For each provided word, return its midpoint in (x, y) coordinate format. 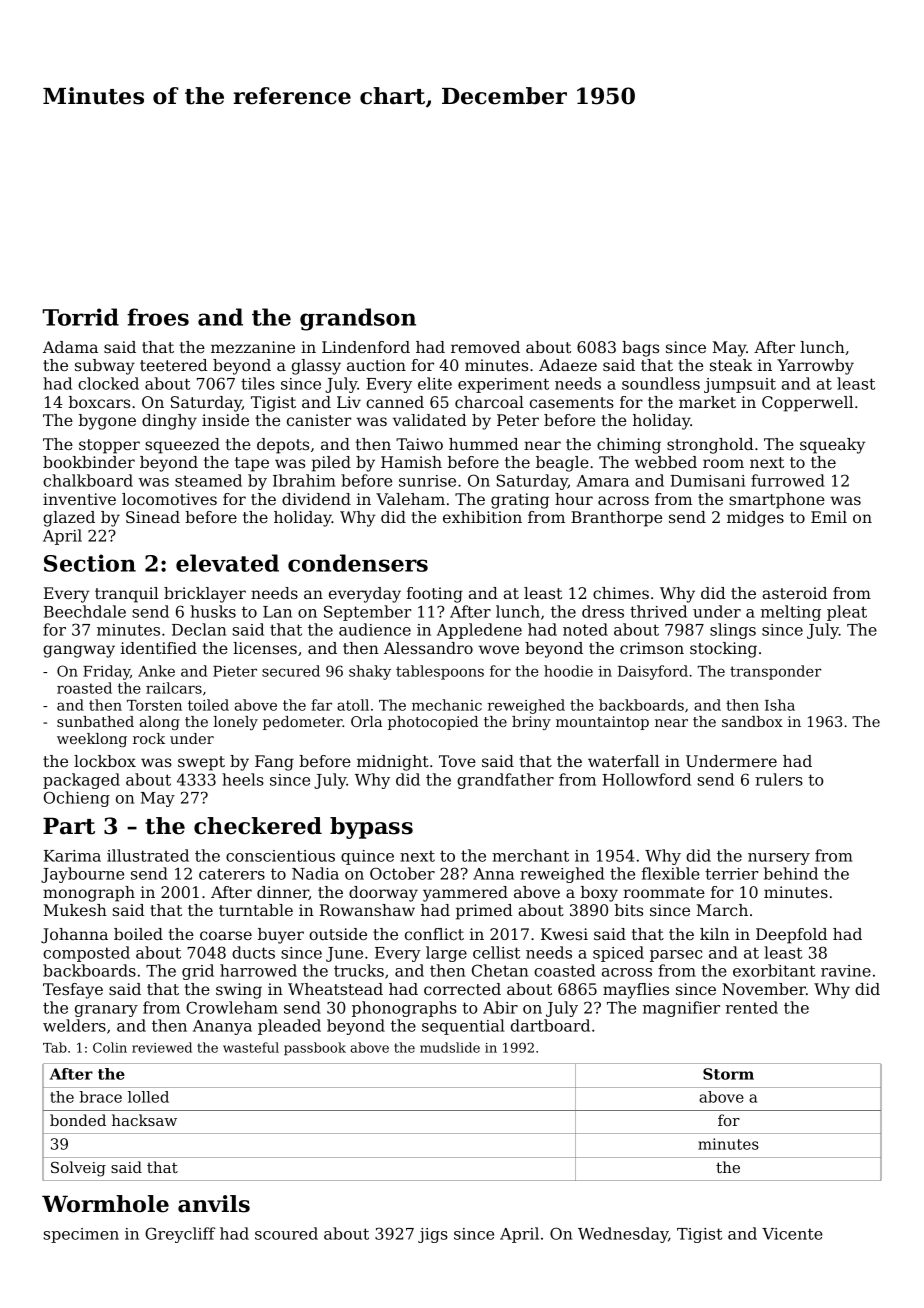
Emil (829, 517)
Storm (728, 1074)
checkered (258, 826)
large (446, 954)
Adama (70, 347)
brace (100, 1097)
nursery (779, 859)
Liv (349, 402)
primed (484, 912)
